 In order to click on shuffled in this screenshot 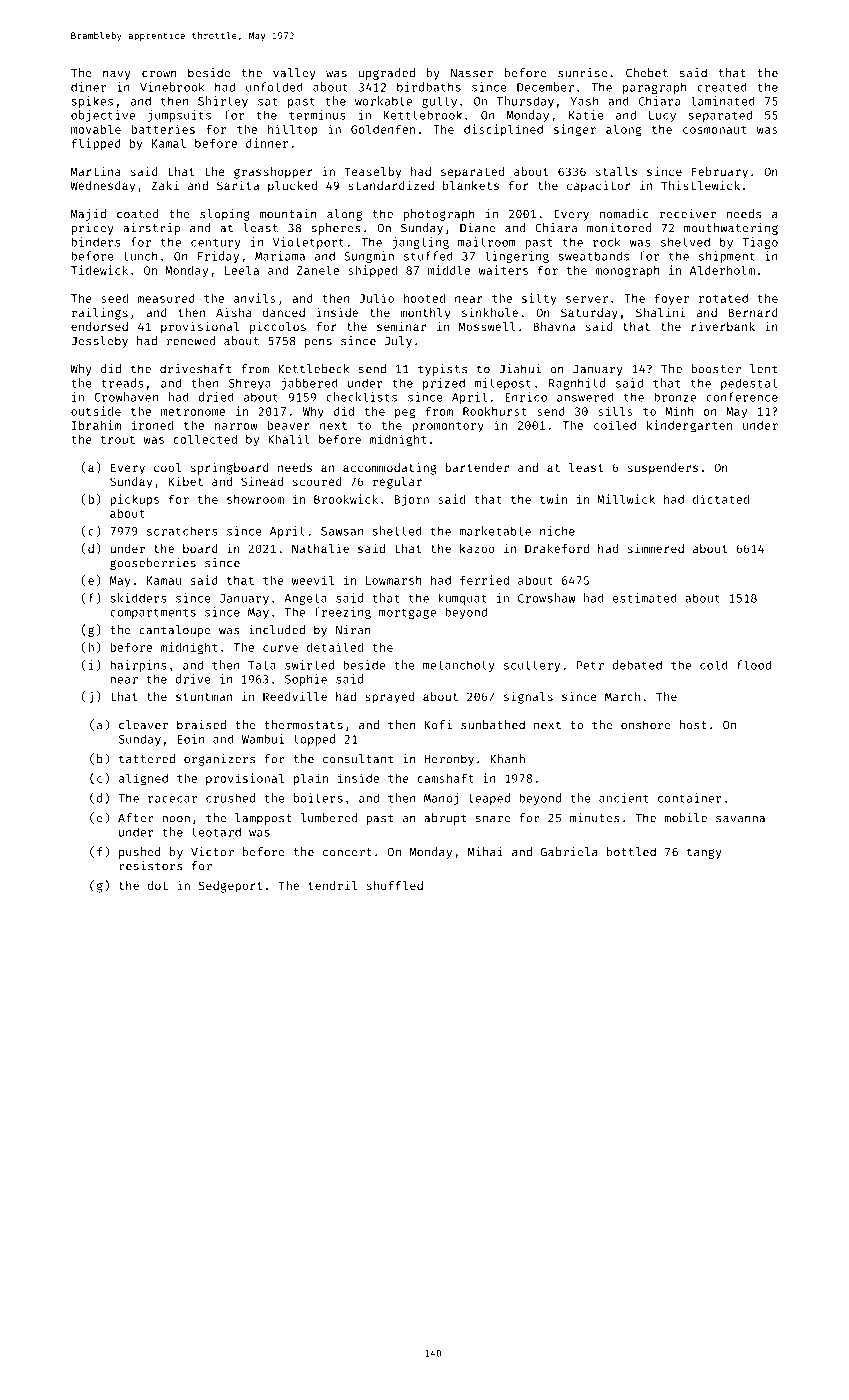, I will do `click(395, 885)`.
